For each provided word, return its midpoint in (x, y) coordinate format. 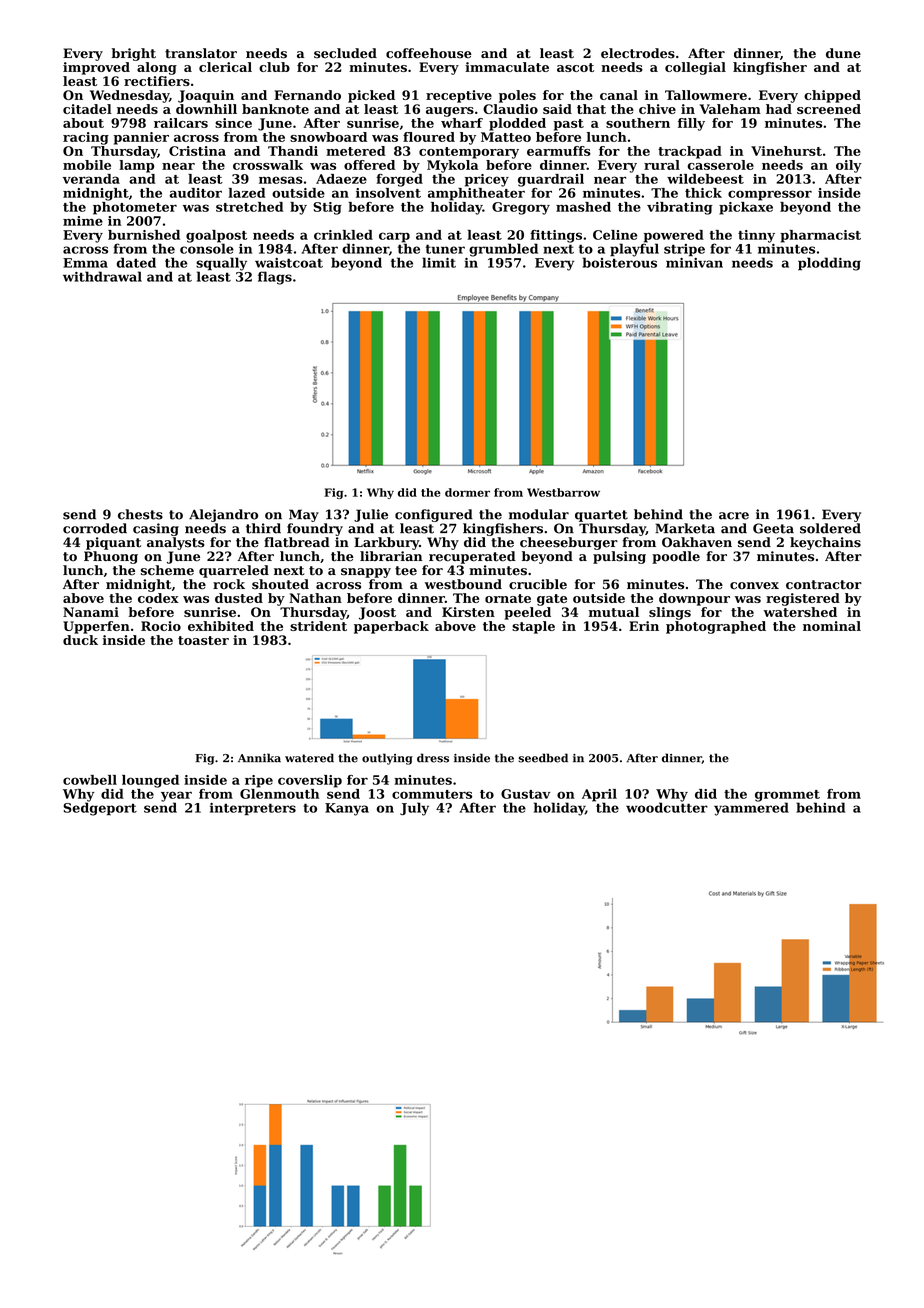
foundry (315, 529)
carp (394, 237)
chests (140, 514)
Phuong (111, 557)
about (83, 123)
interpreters (253, 809)
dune (843, 53)
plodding (829, 264)
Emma (85, 263)
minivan (694, 263)
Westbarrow (563, 492)
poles (517, 96)
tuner (445, 249)
